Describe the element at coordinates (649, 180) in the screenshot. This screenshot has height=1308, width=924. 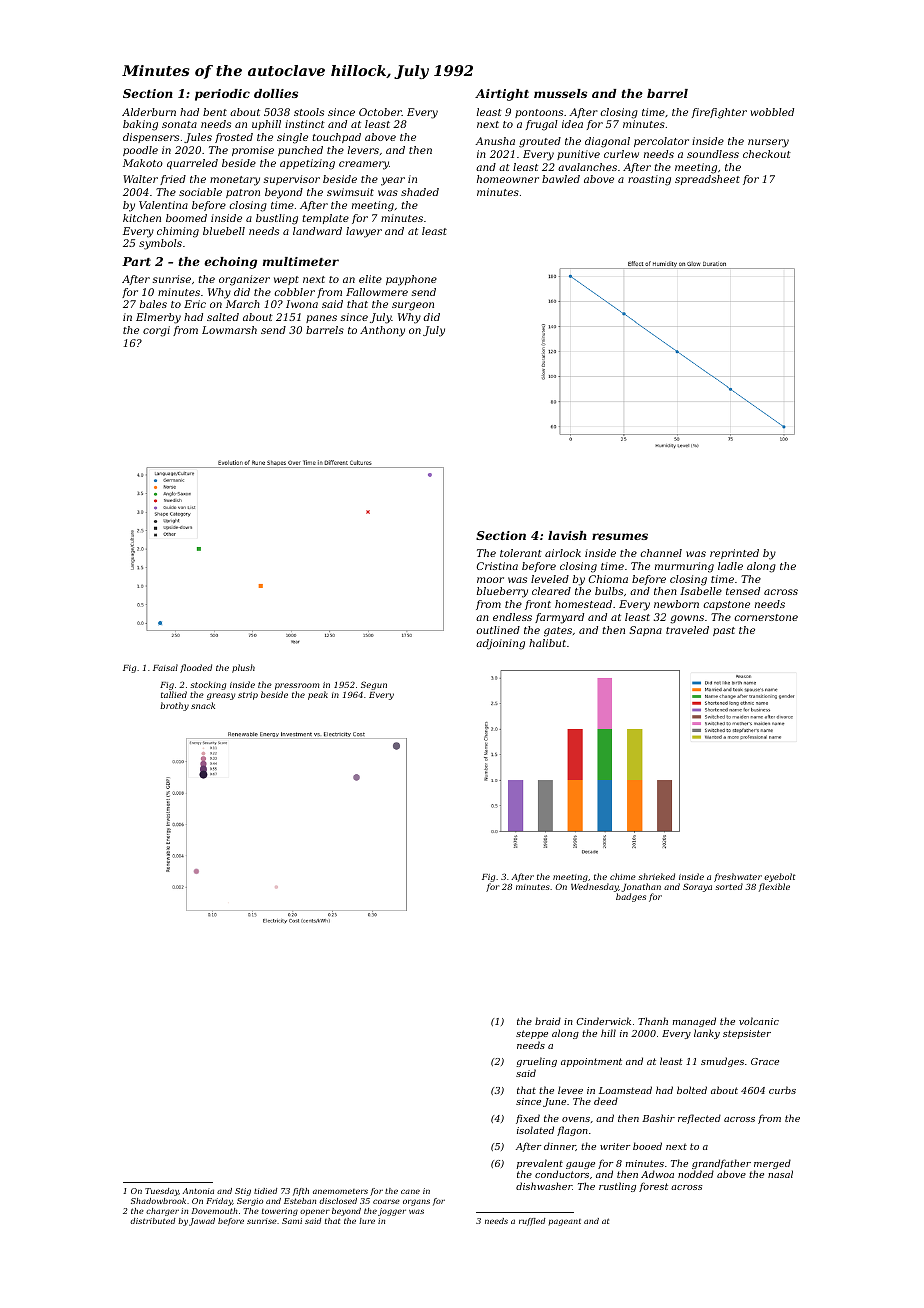
I see `roasting` at that location.
